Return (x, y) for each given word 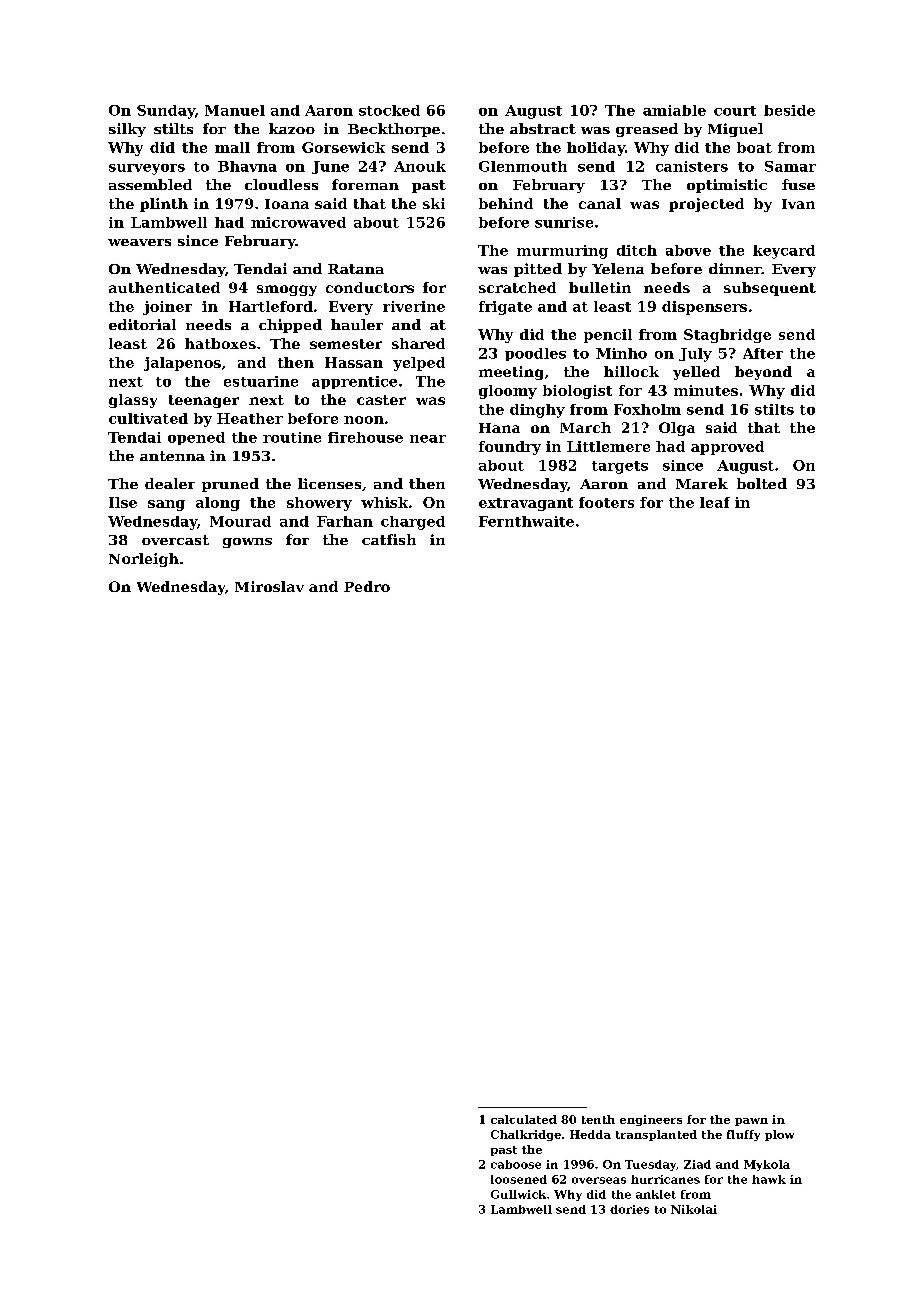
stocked (389, 110)
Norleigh (144, 560)
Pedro (367, 586)
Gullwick (518, 1194)
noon (364, 420)
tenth (598, 1119)
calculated (524, 1119)
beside (789, 110)
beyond (763, 373)
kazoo (292, 128)
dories (629, 1209)
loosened (519, 1179)
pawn (751, 1122)
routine (292, 437)
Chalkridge (526, 1135)
